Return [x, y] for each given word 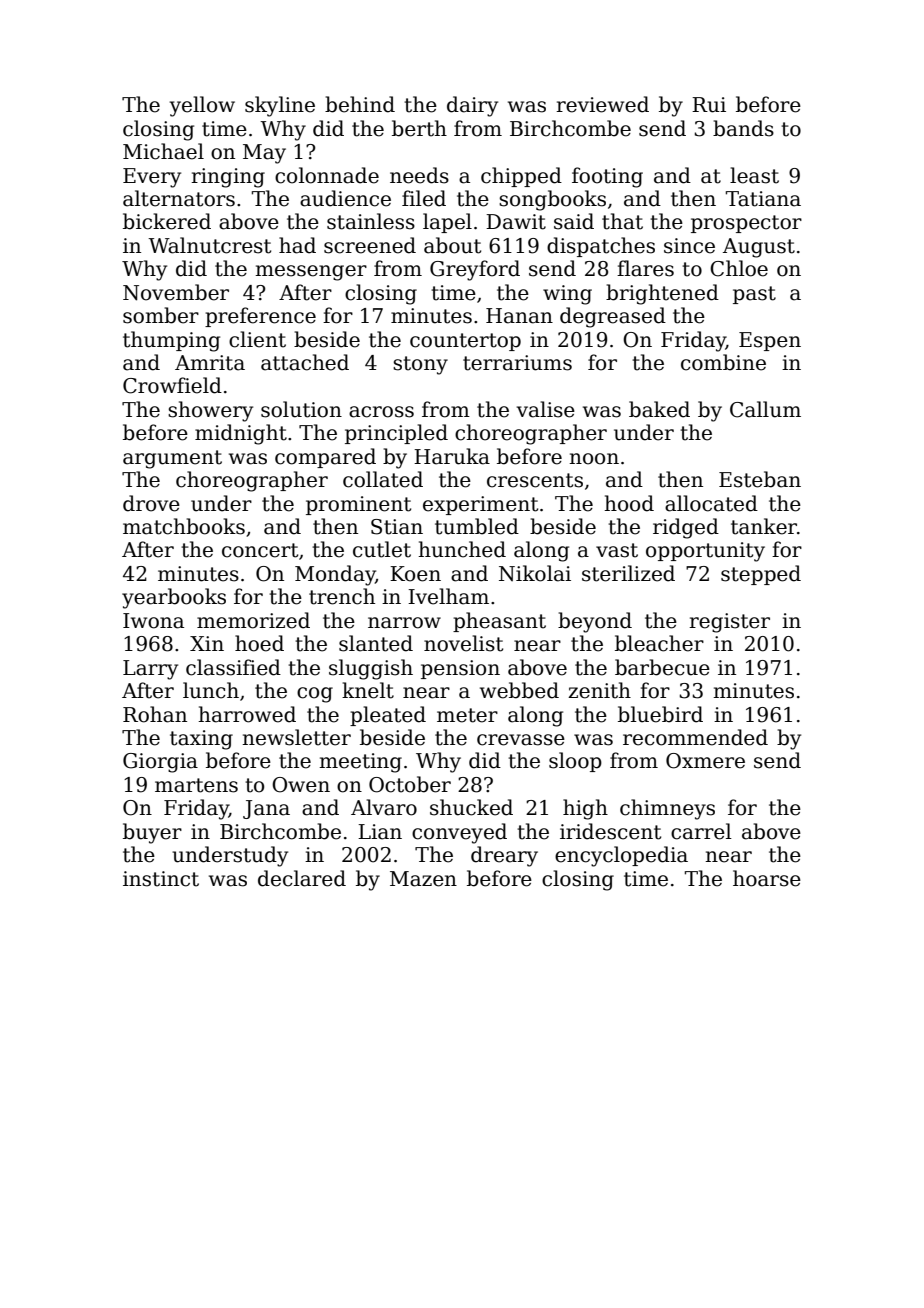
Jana [266, 809]
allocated [711, 503]
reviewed [602, 104]
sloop [575, 762]
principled [396, 434]
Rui [709, 105]
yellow [202, 106]
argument [172, 459]
